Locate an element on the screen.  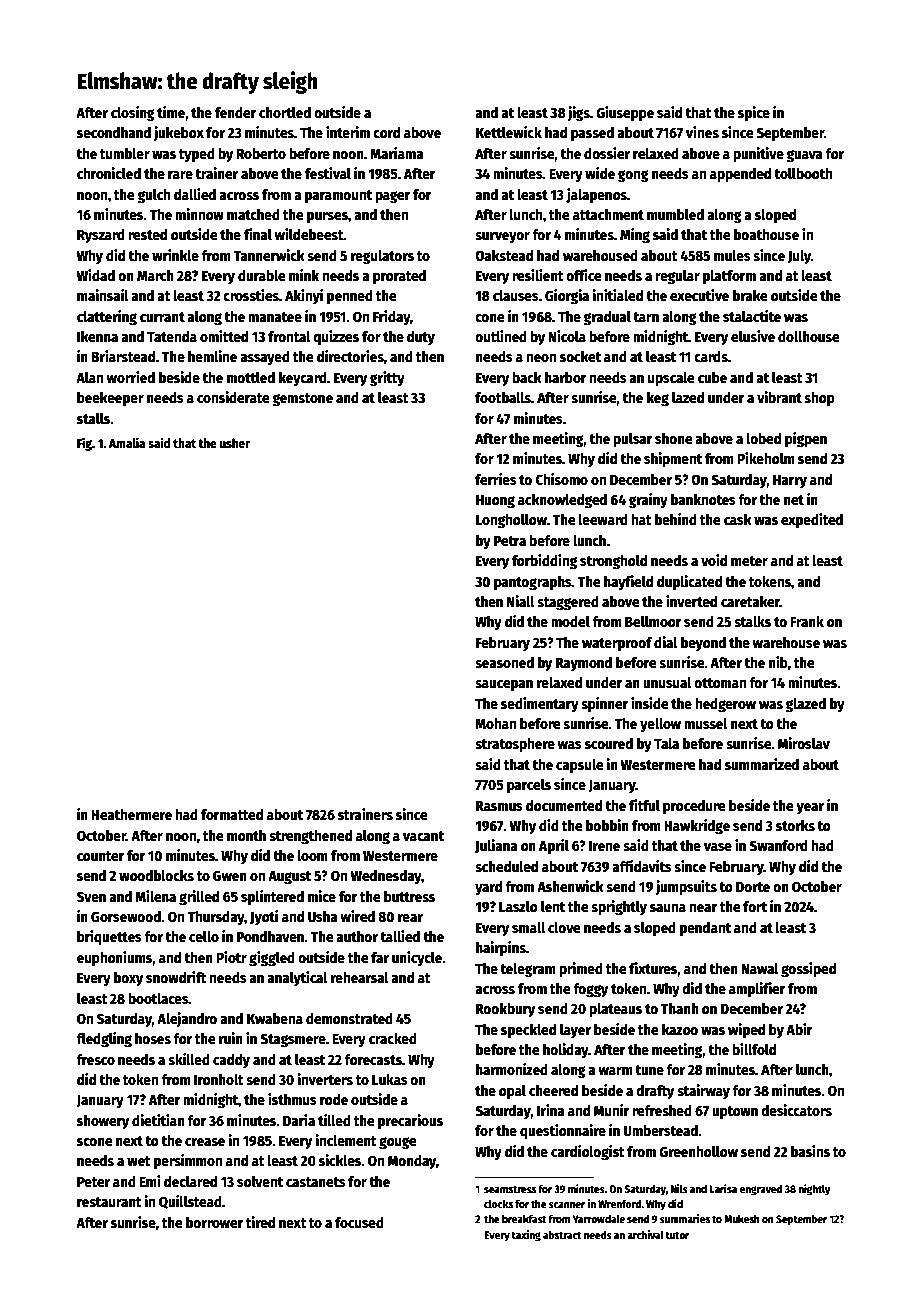
seasoned is located at coordinates (504, 662).
